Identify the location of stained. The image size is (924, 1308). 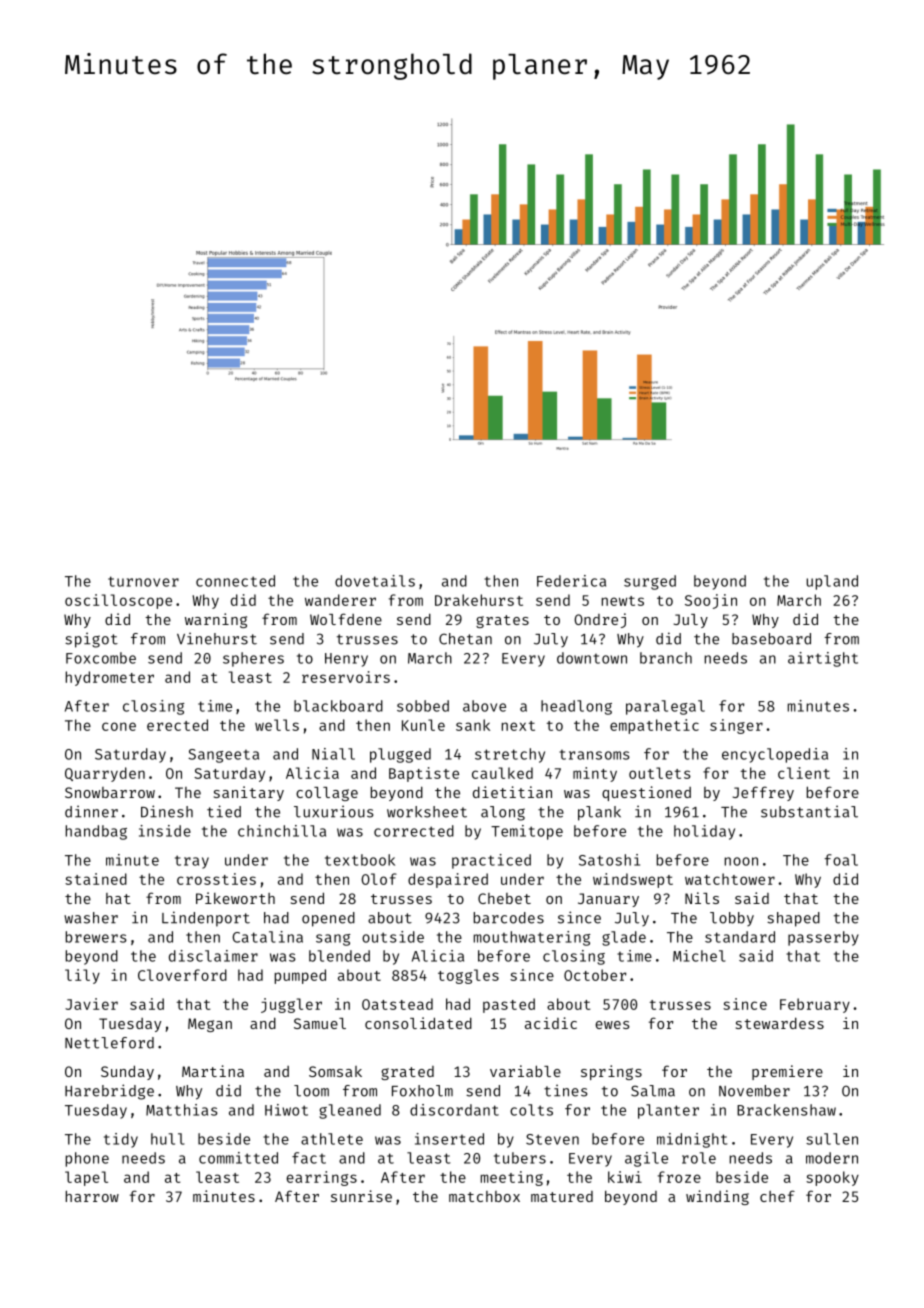
(96, 879).
